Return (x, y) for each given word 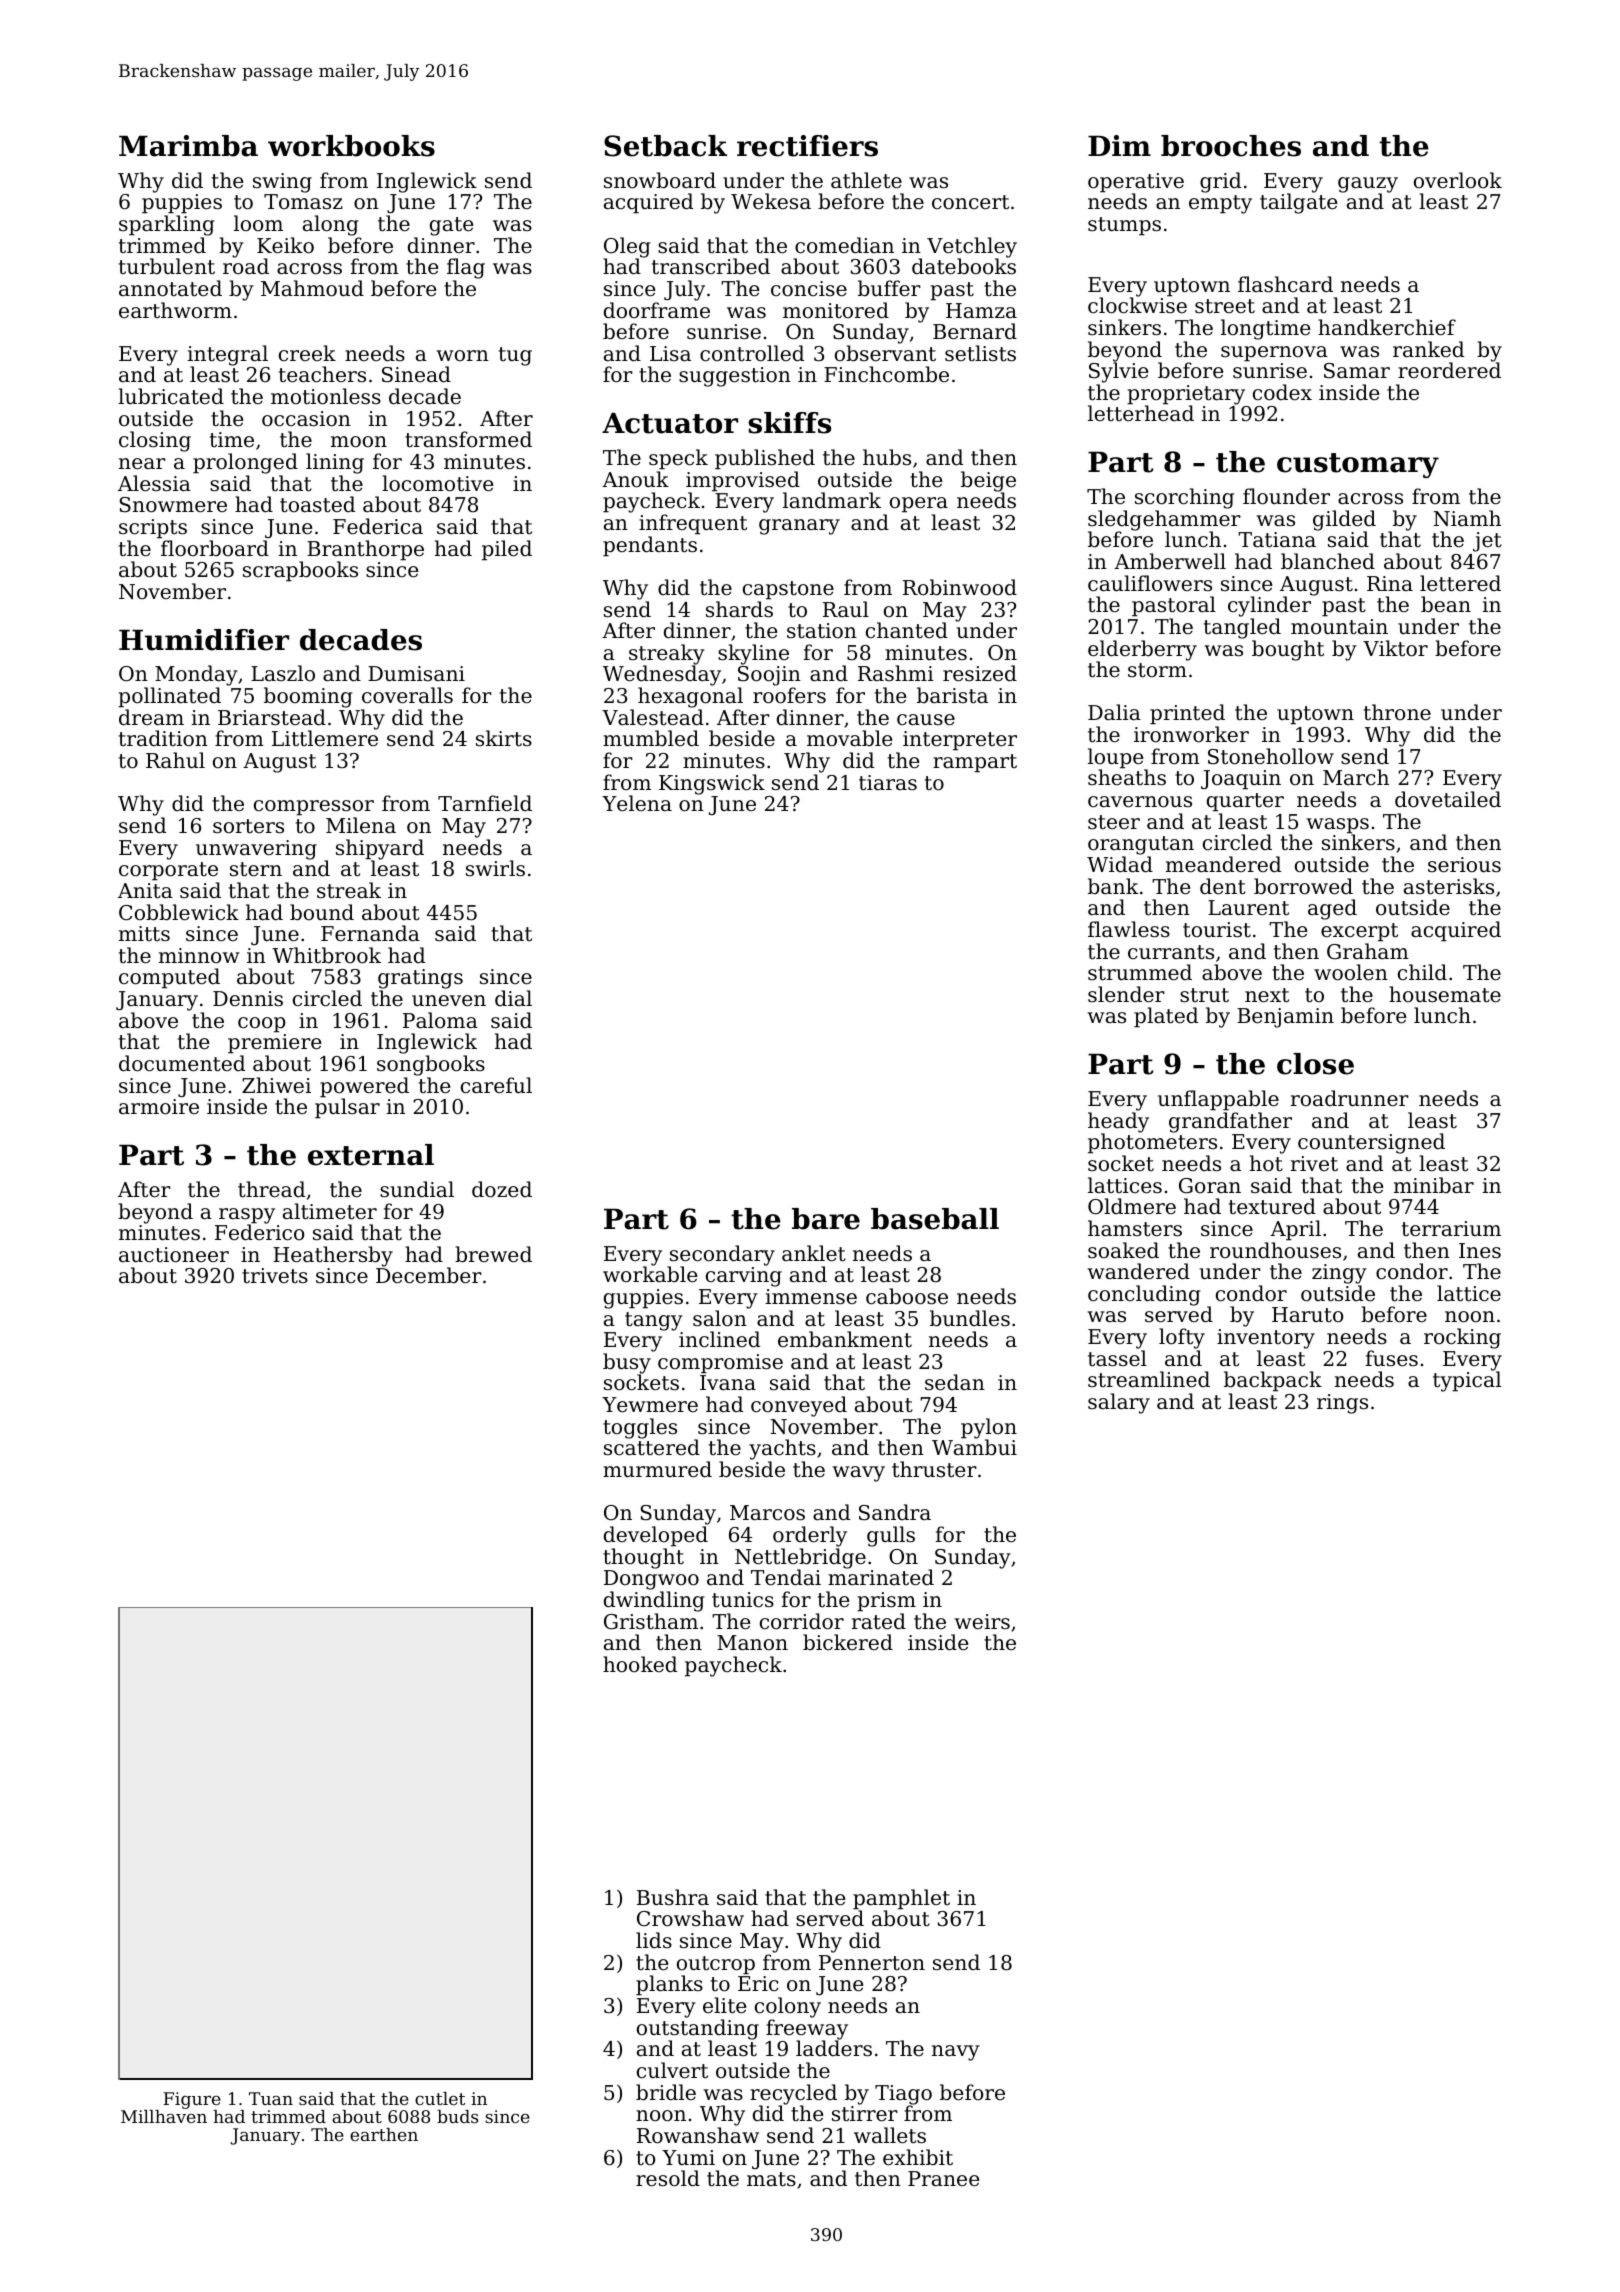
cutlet (440, 2098)
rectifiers (807, 146)
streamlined (1149, 1379)
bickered (848, 1642)
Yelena (637, 803)
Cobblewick (179, 912)
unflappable (1218, 1100)
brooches (1231, 146)
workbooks (351, 146)
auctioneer (174, 1255)
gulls (891, 1536)
